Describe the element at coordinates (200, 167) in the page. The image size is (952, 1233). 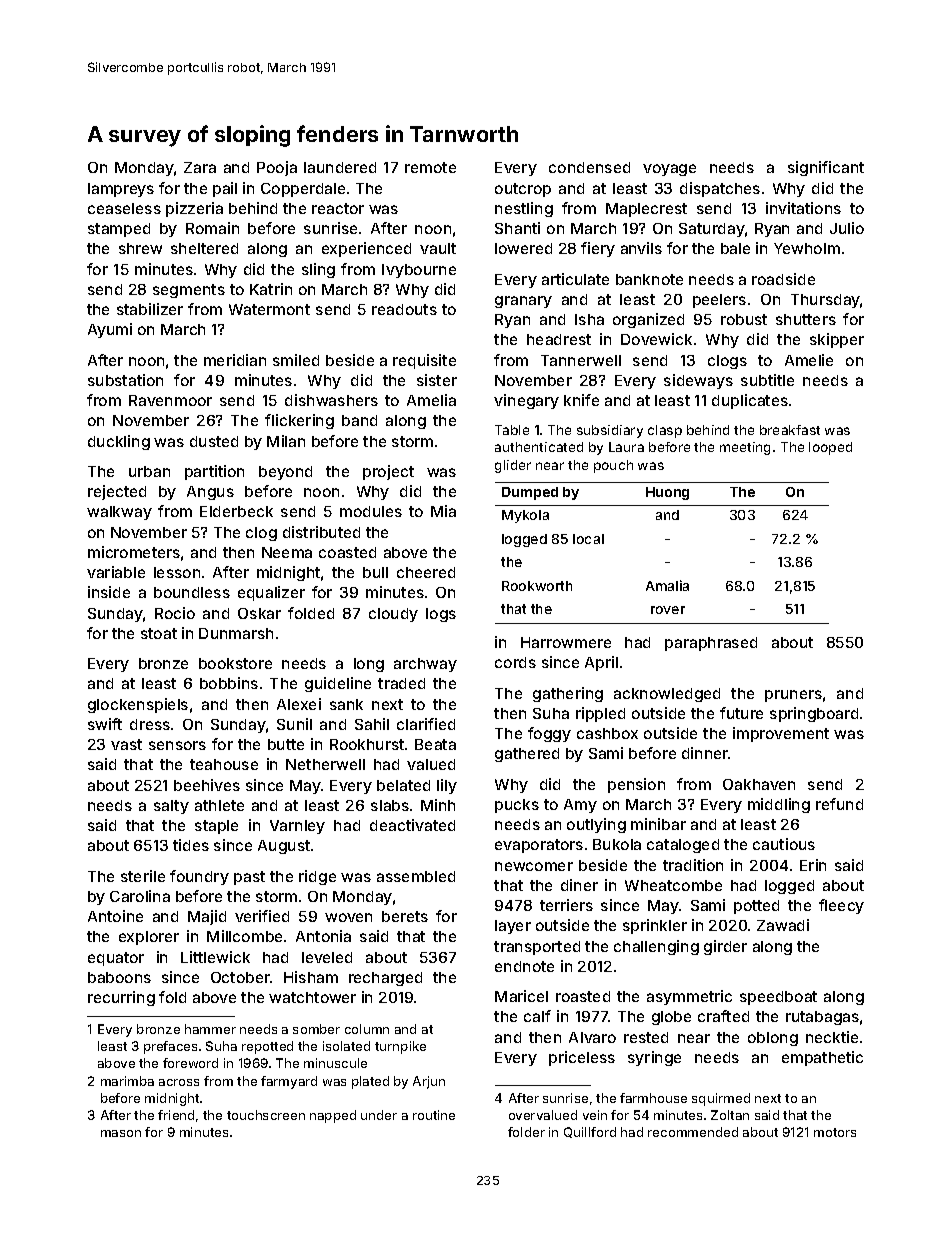
I see `Zara` at that location.
